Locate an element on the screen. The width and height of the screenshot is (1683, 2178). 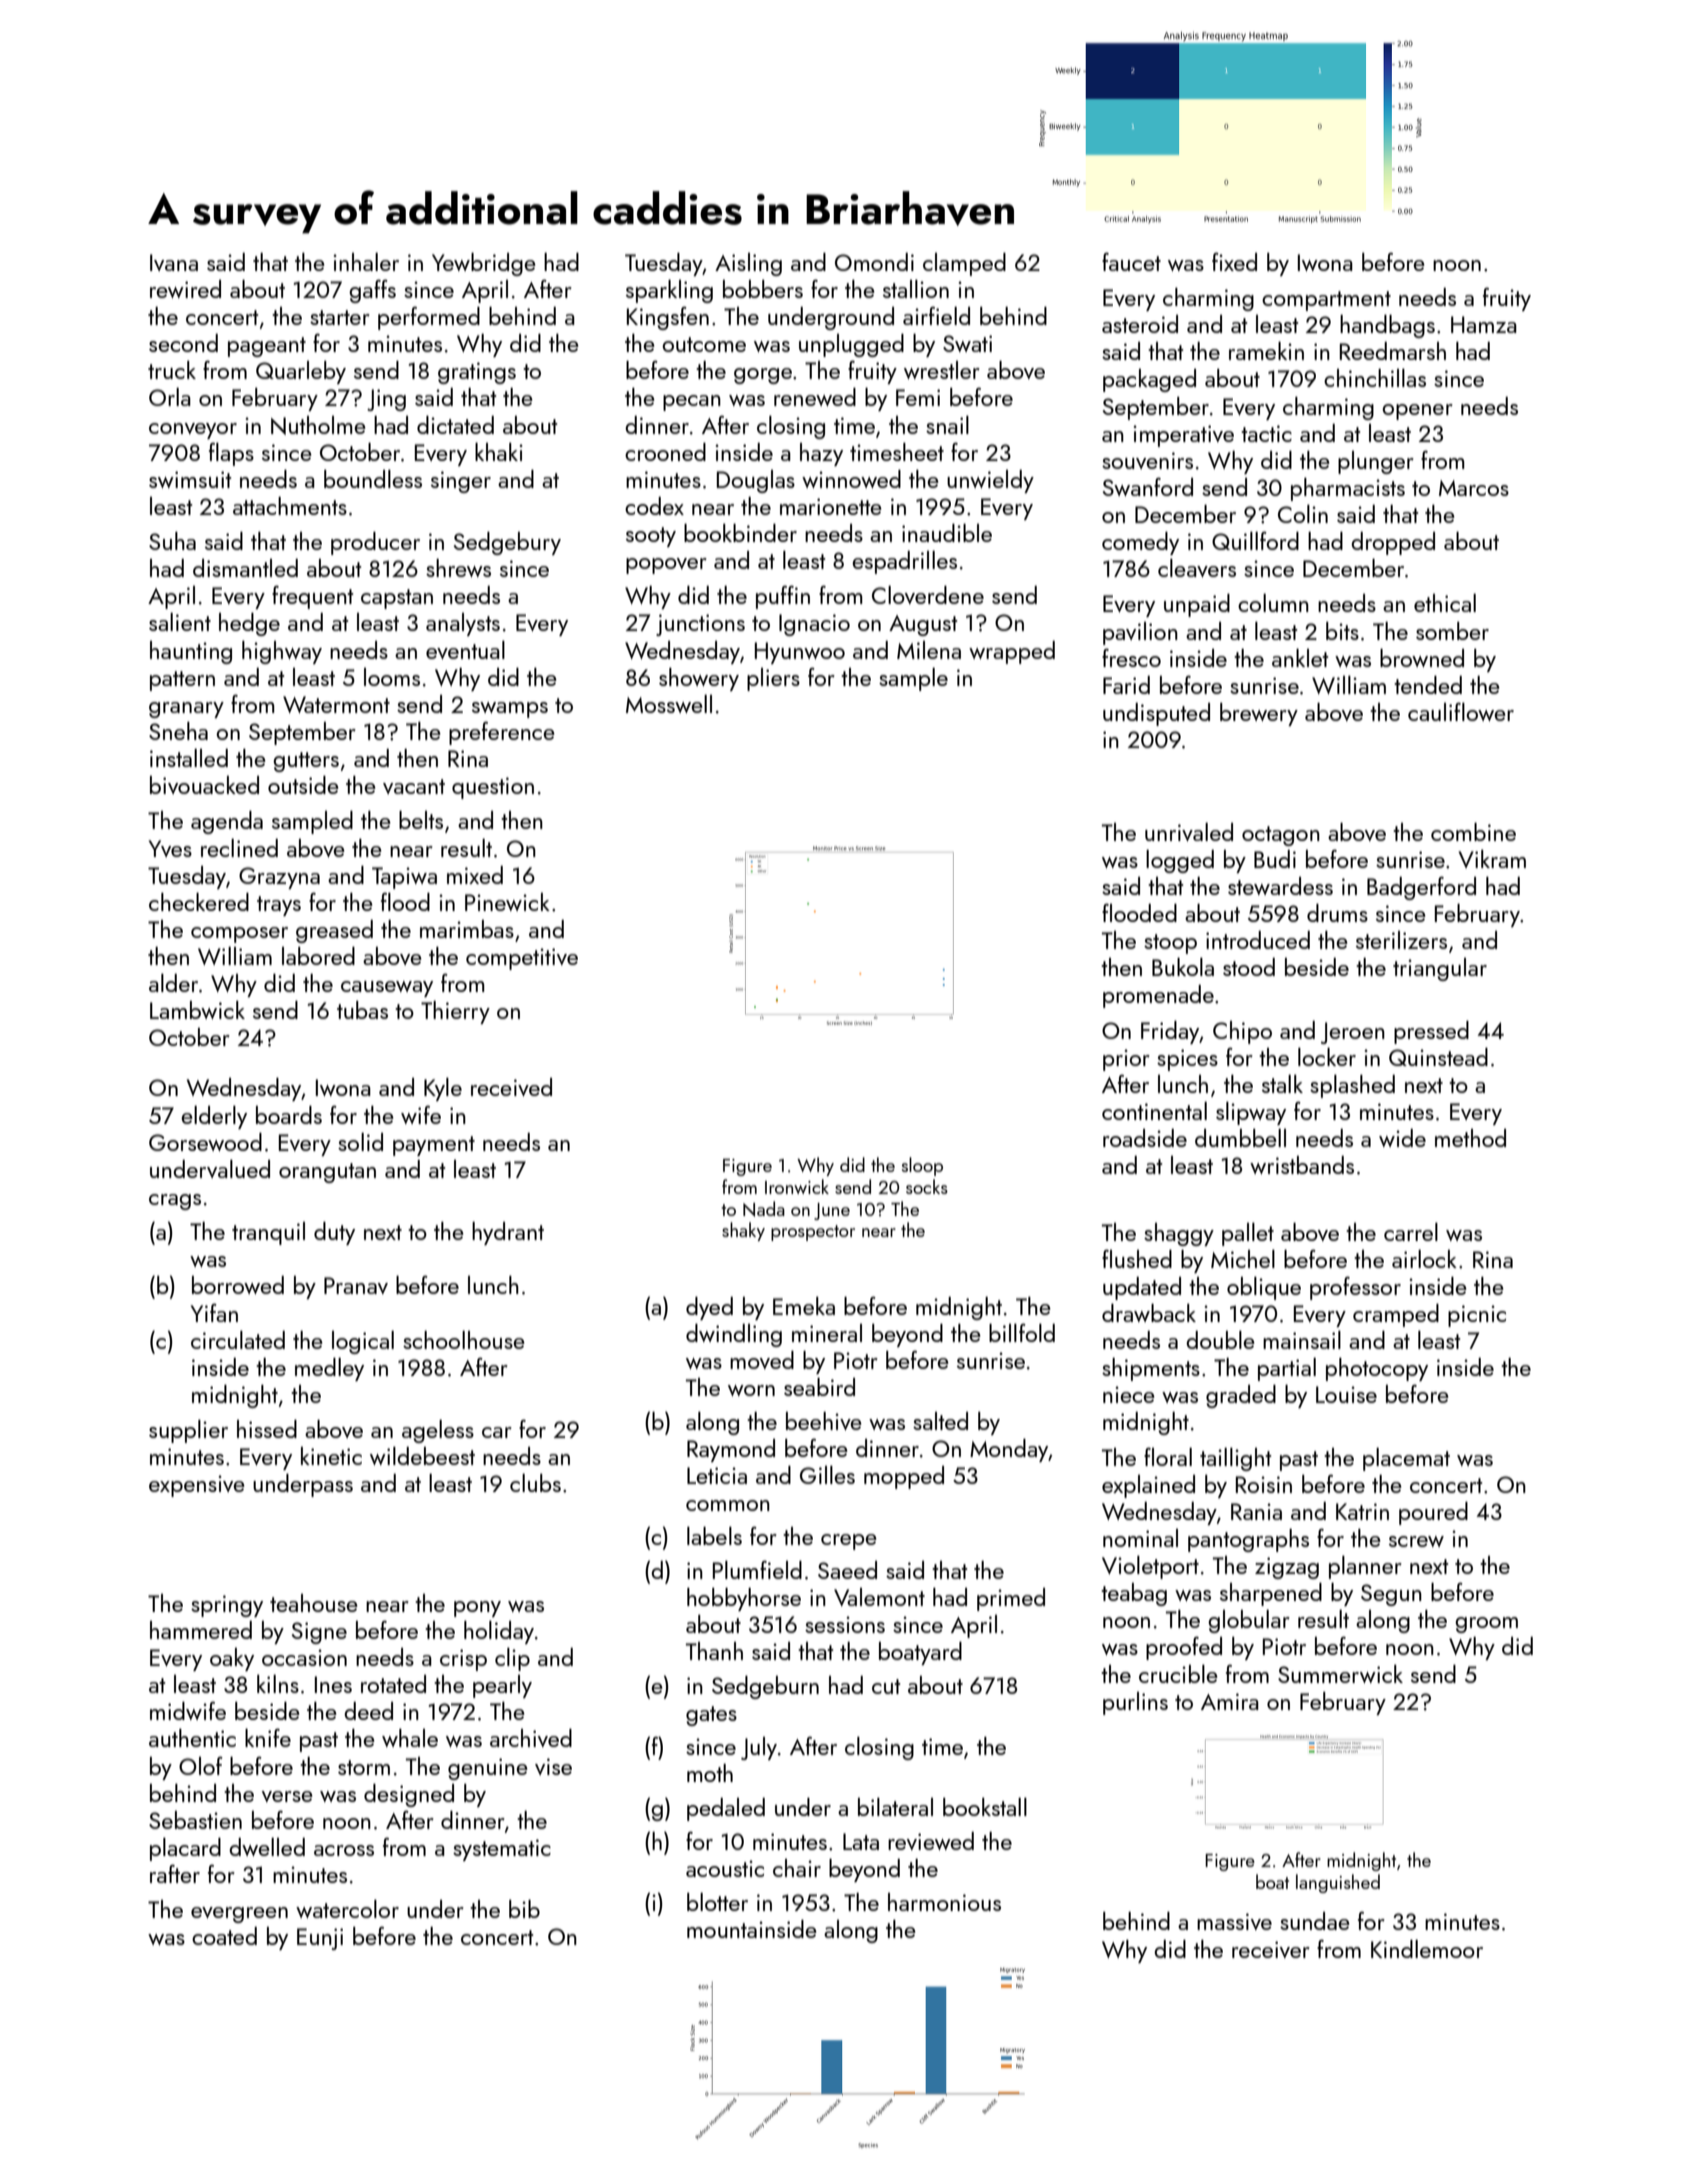
Cloverdene is located at coordinates (928, 594).
